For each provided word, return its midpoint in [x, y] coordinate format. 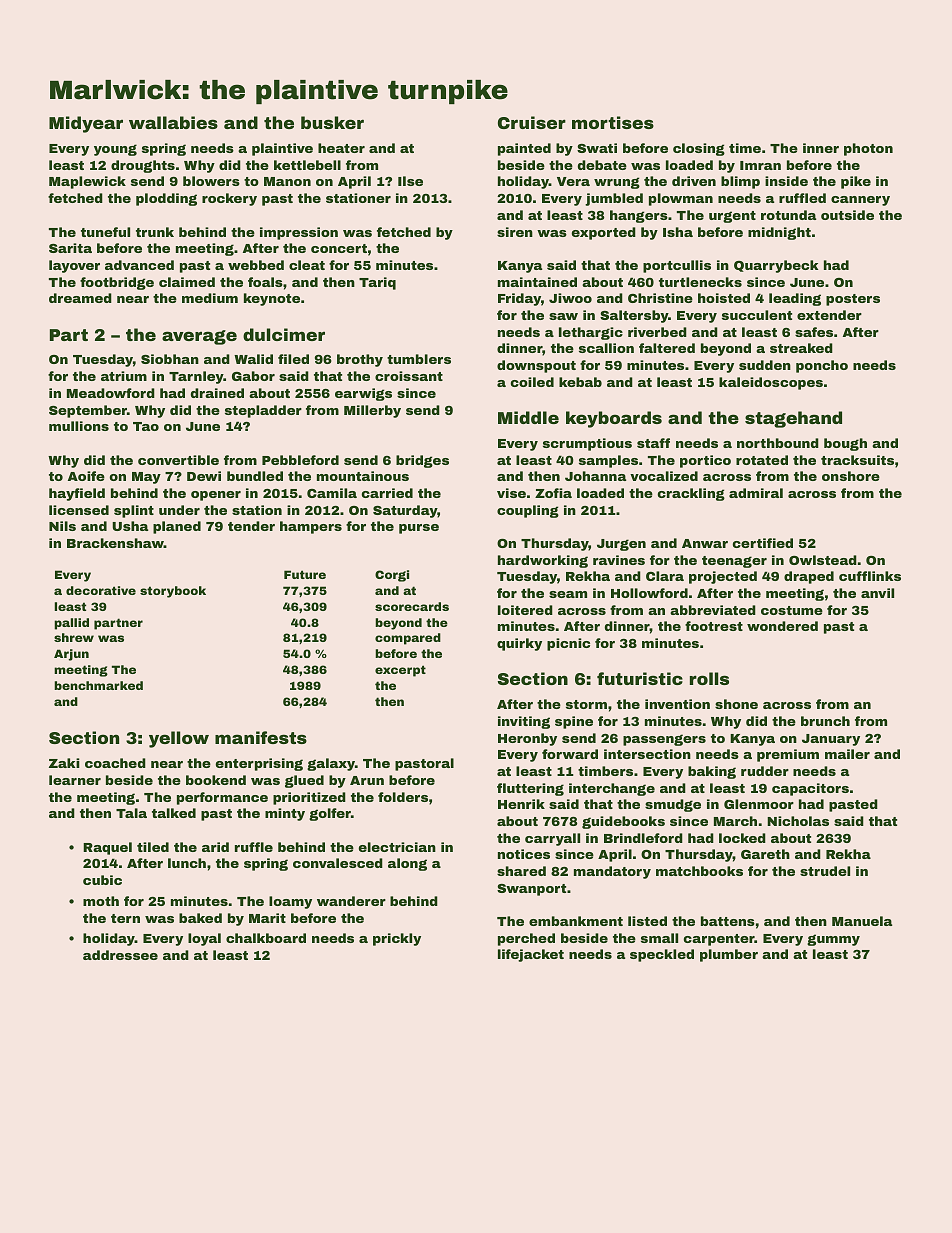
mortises [613, 122]
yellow [179, 739]
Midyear [86, 124]
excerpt [400, 671]
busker [332, 122]
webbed [256, 265]
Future [305, 574]
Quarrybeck [776, 266]
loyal [204, 939]
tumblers [419, 359]
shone [736, 704]
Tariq [377, 283]
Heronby [527, 739]
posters [853, 300]
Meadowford [111, 393]
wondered [782, 626]
